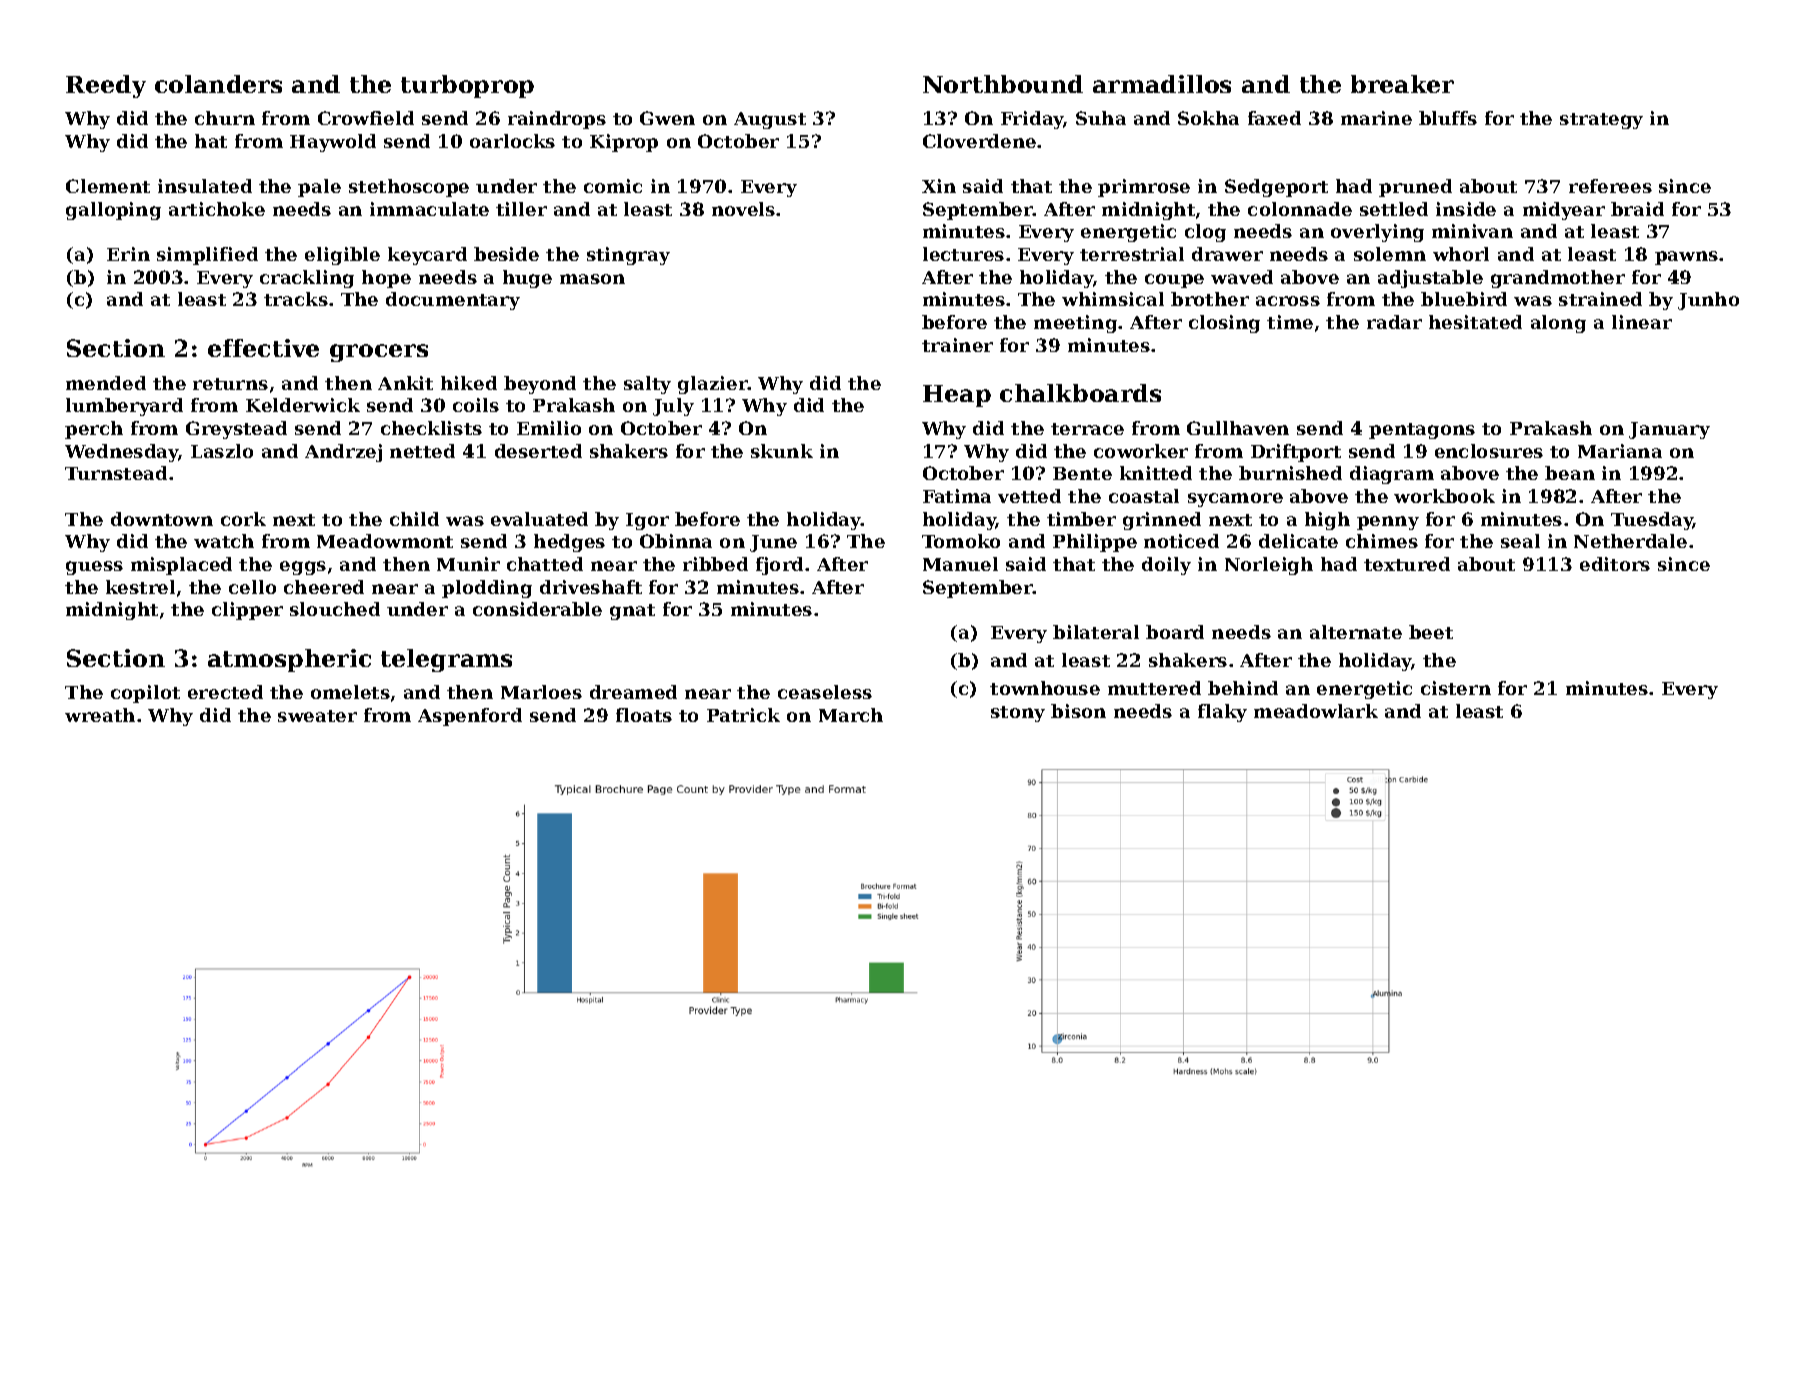  What do you see at coordinates (1558, 324) in the screenshot?
I see `along` at bounding box center [1558, 324].
